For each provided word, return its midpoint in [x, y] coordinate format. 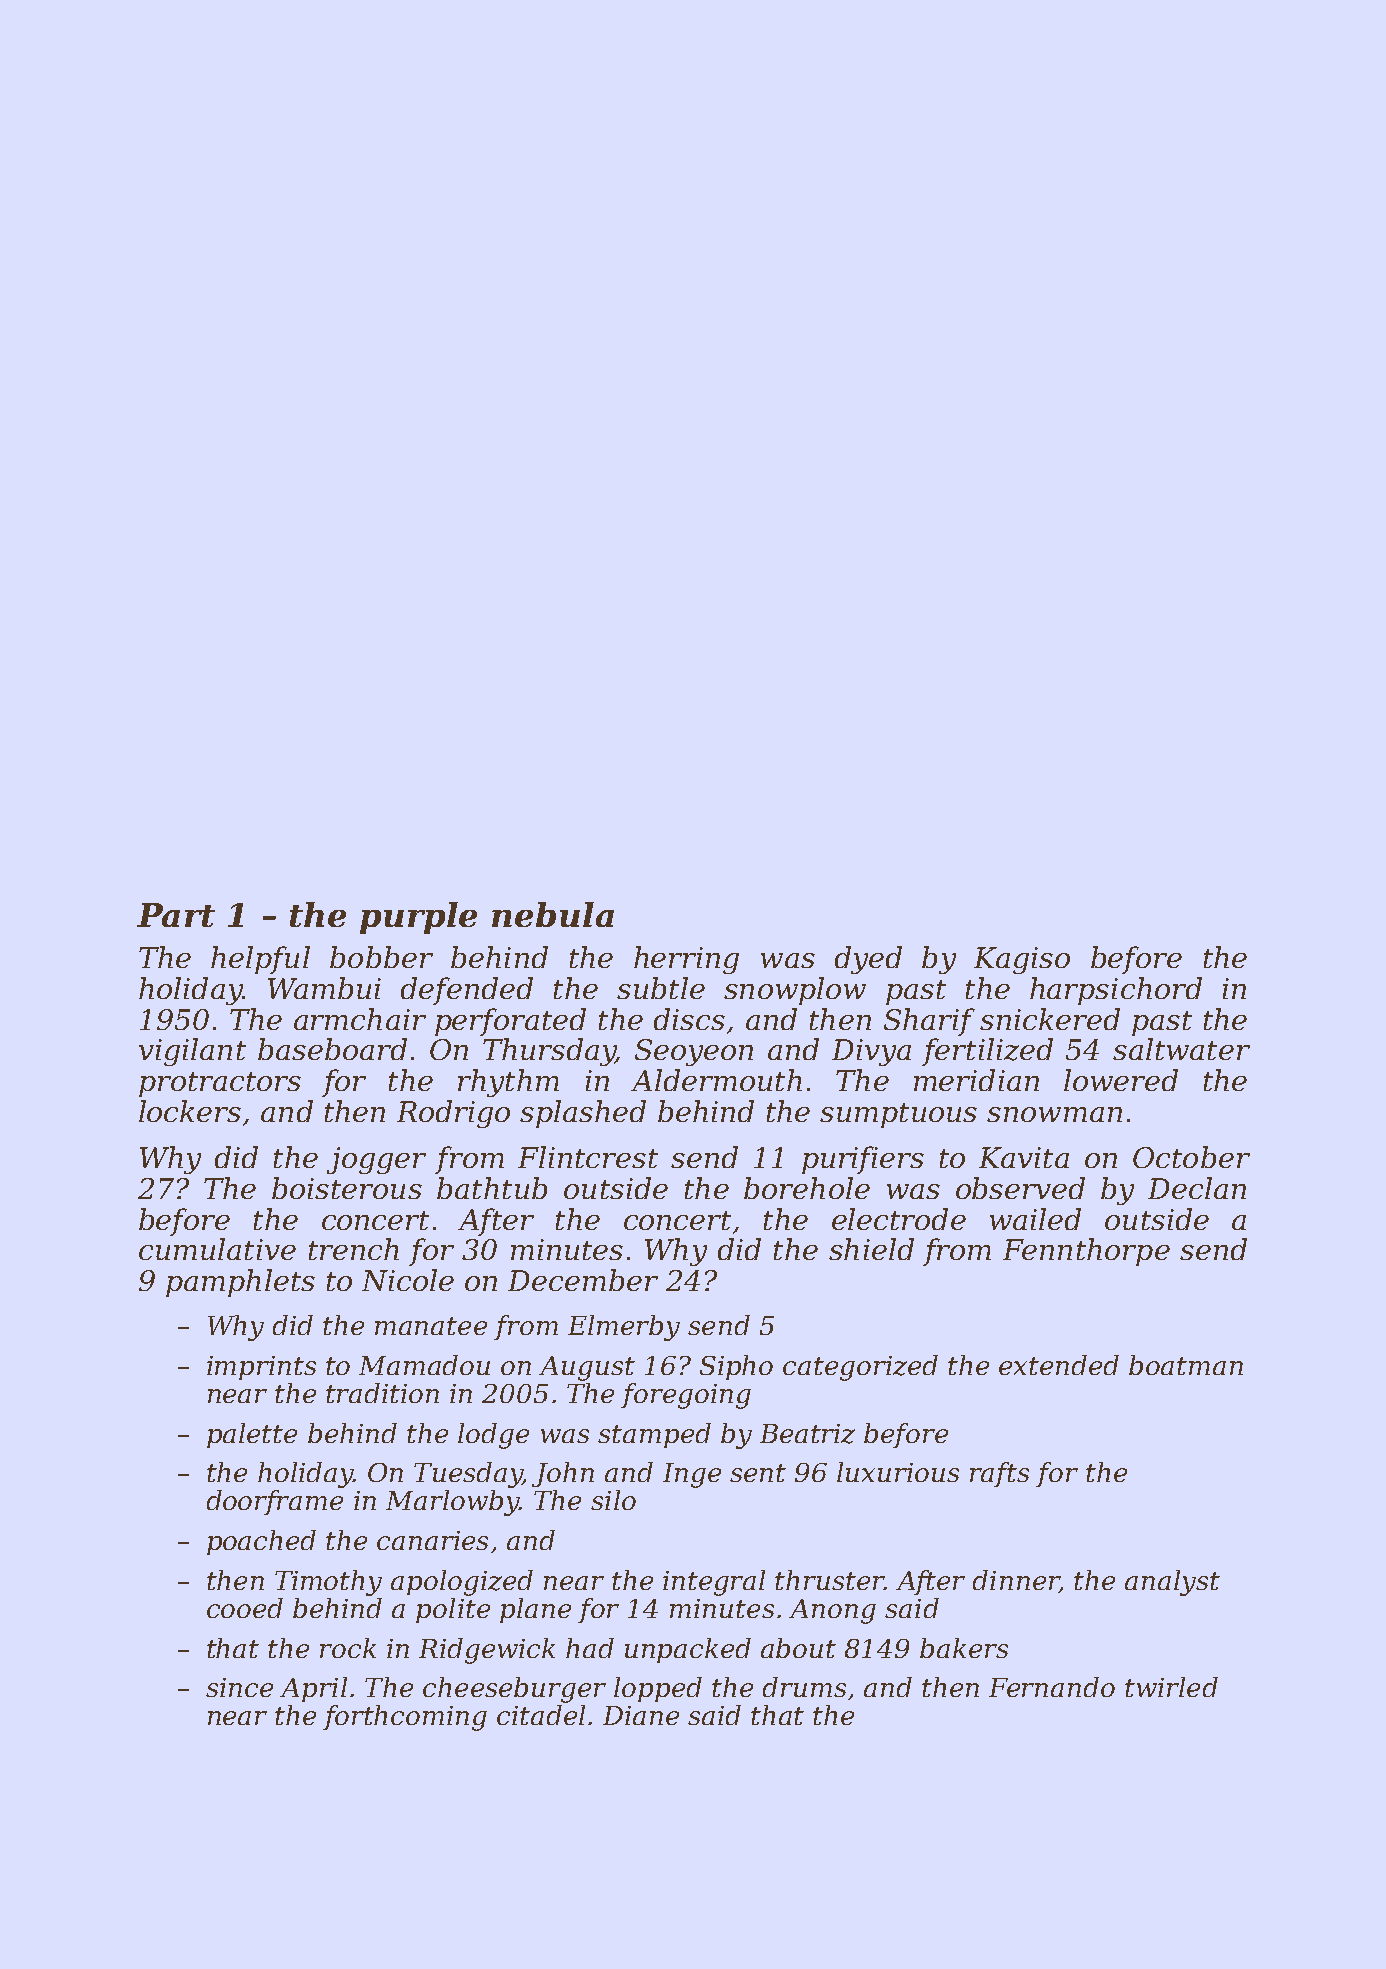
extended [1059, 1365]
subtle [661, 988]
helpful [260, 960]
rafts [999, 1474]
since [239, 1687]
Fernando [1052, 1687]
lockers [190, 1111]
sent [758, 1473]
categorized [860, 1368]
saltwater [1181, 1049]
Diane [641, 1715]
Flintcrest [588, 1157]
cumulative [217, 1249]
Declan [1197, 1188]
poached [261, 1542]
